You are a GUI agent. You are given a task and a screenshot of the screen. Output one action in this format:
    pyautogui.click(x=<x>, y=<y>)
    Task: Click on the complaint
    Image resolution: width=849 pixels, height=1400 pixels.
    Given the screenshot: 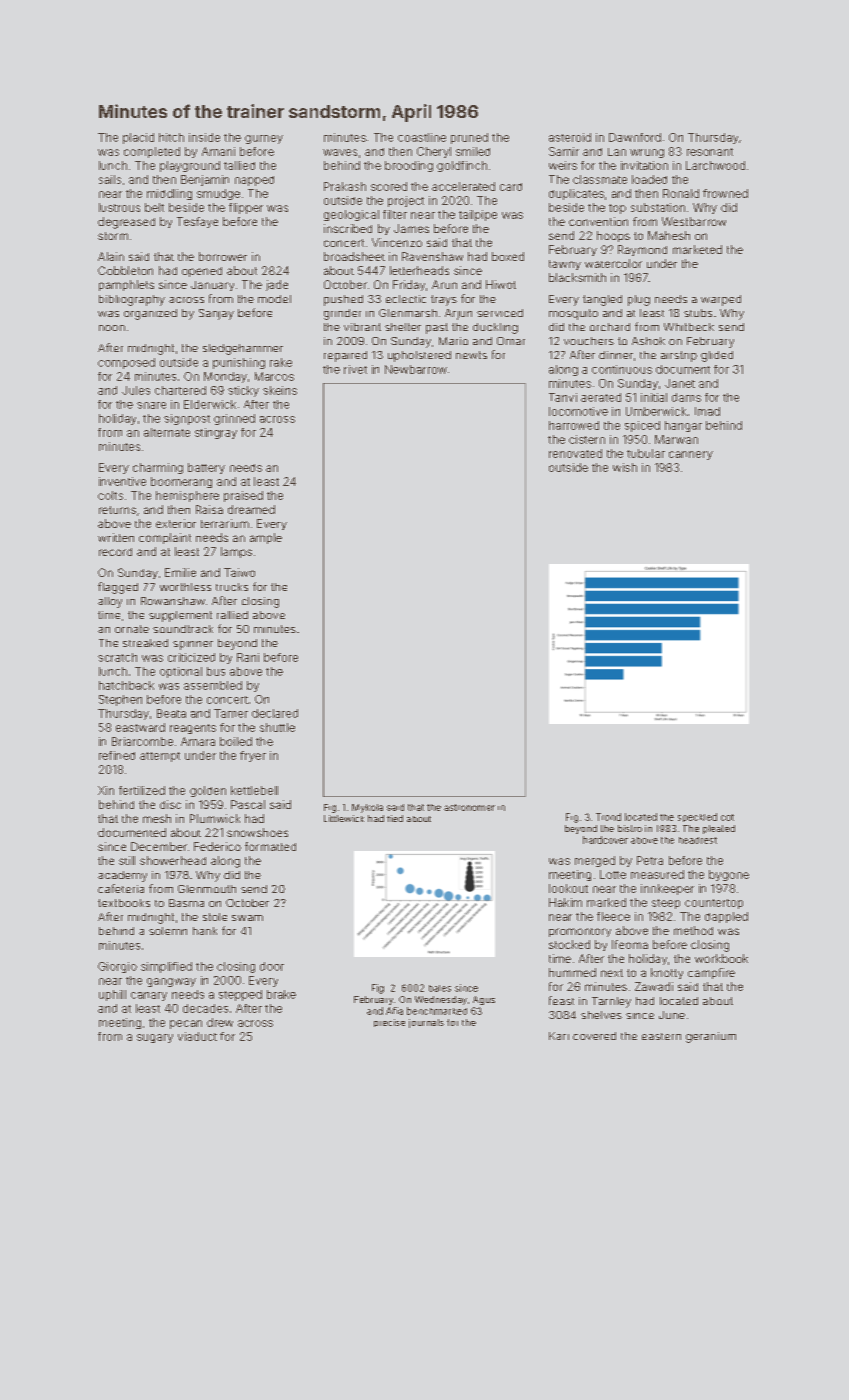 What is the action you would take?
    pyautogui.click(x=165, y=538)
